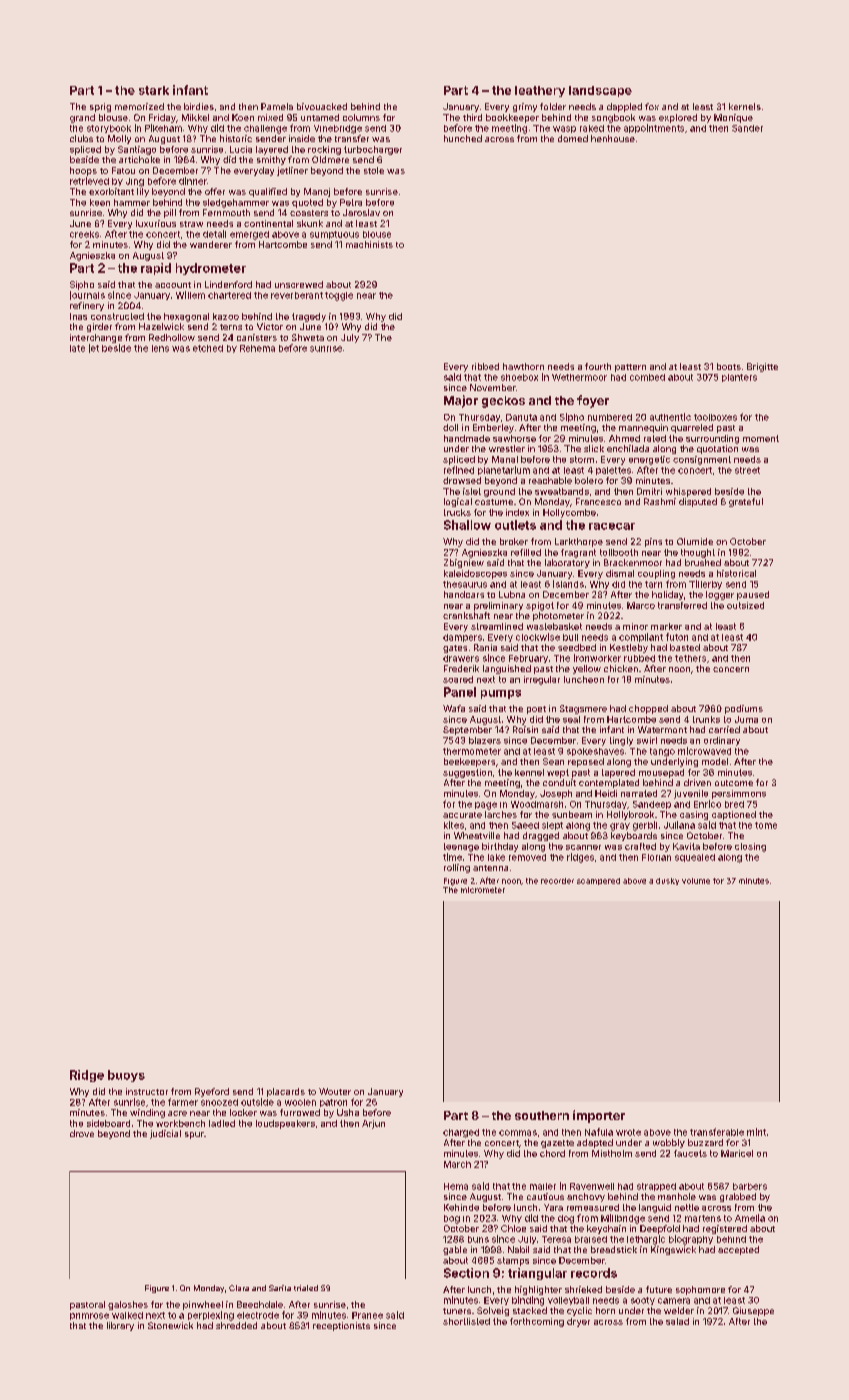  What do you see at coordinates (542, 1115) in the page?
I see `southern` at bounding box center [542, 1115].
